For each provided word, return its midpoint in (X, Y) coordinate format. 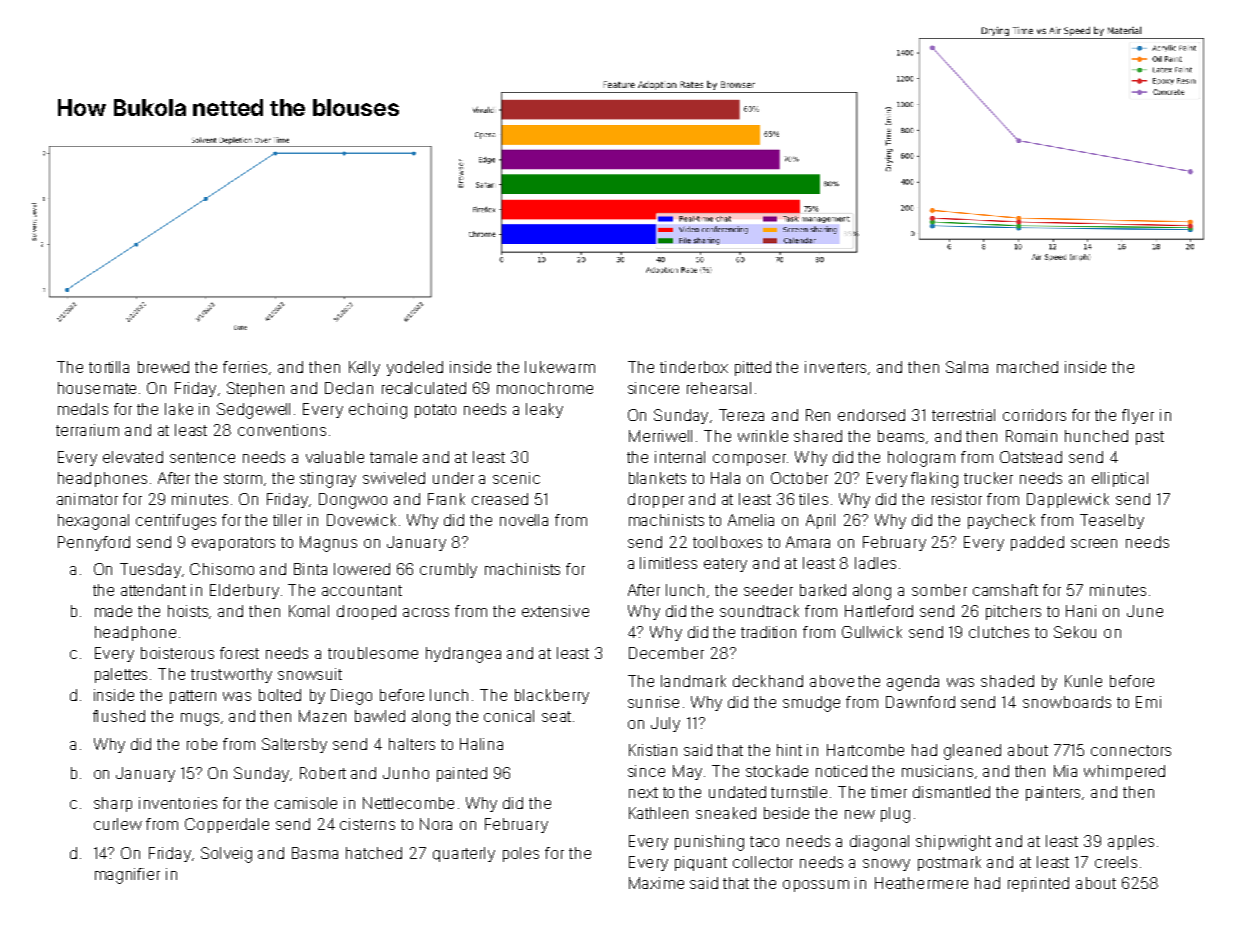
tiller (287, 520)
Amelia (751, 520)
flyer (1138, 416)
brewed (163, 367)
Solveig (226, 855)
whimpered (1124, 772)
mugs (200, 719)
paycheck (1001, 521)
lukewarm (560, 367)
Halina (481, 744)
